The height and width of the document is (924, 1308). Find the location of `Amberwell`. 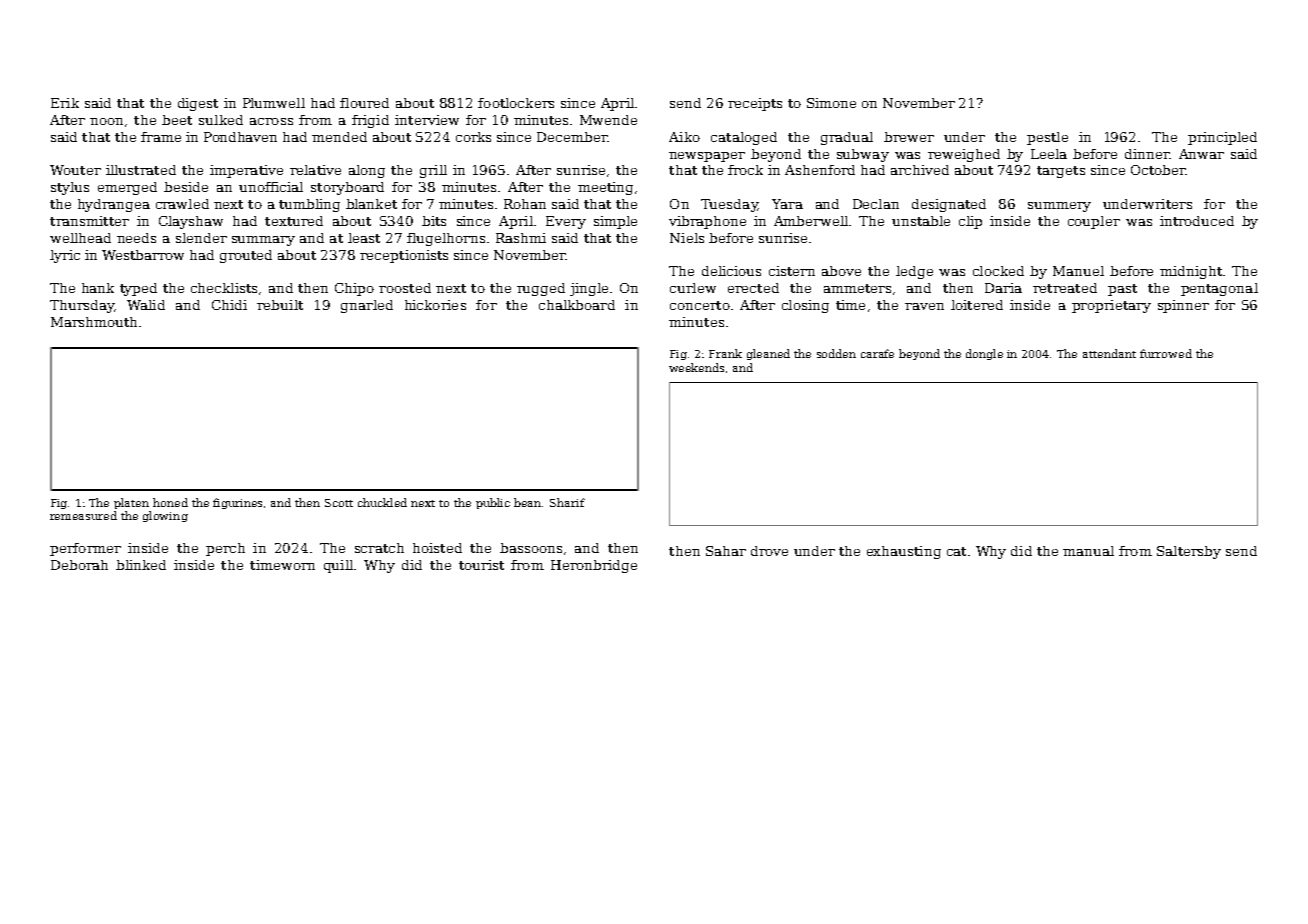

Amberwell is located at coordinates (811, 221).
